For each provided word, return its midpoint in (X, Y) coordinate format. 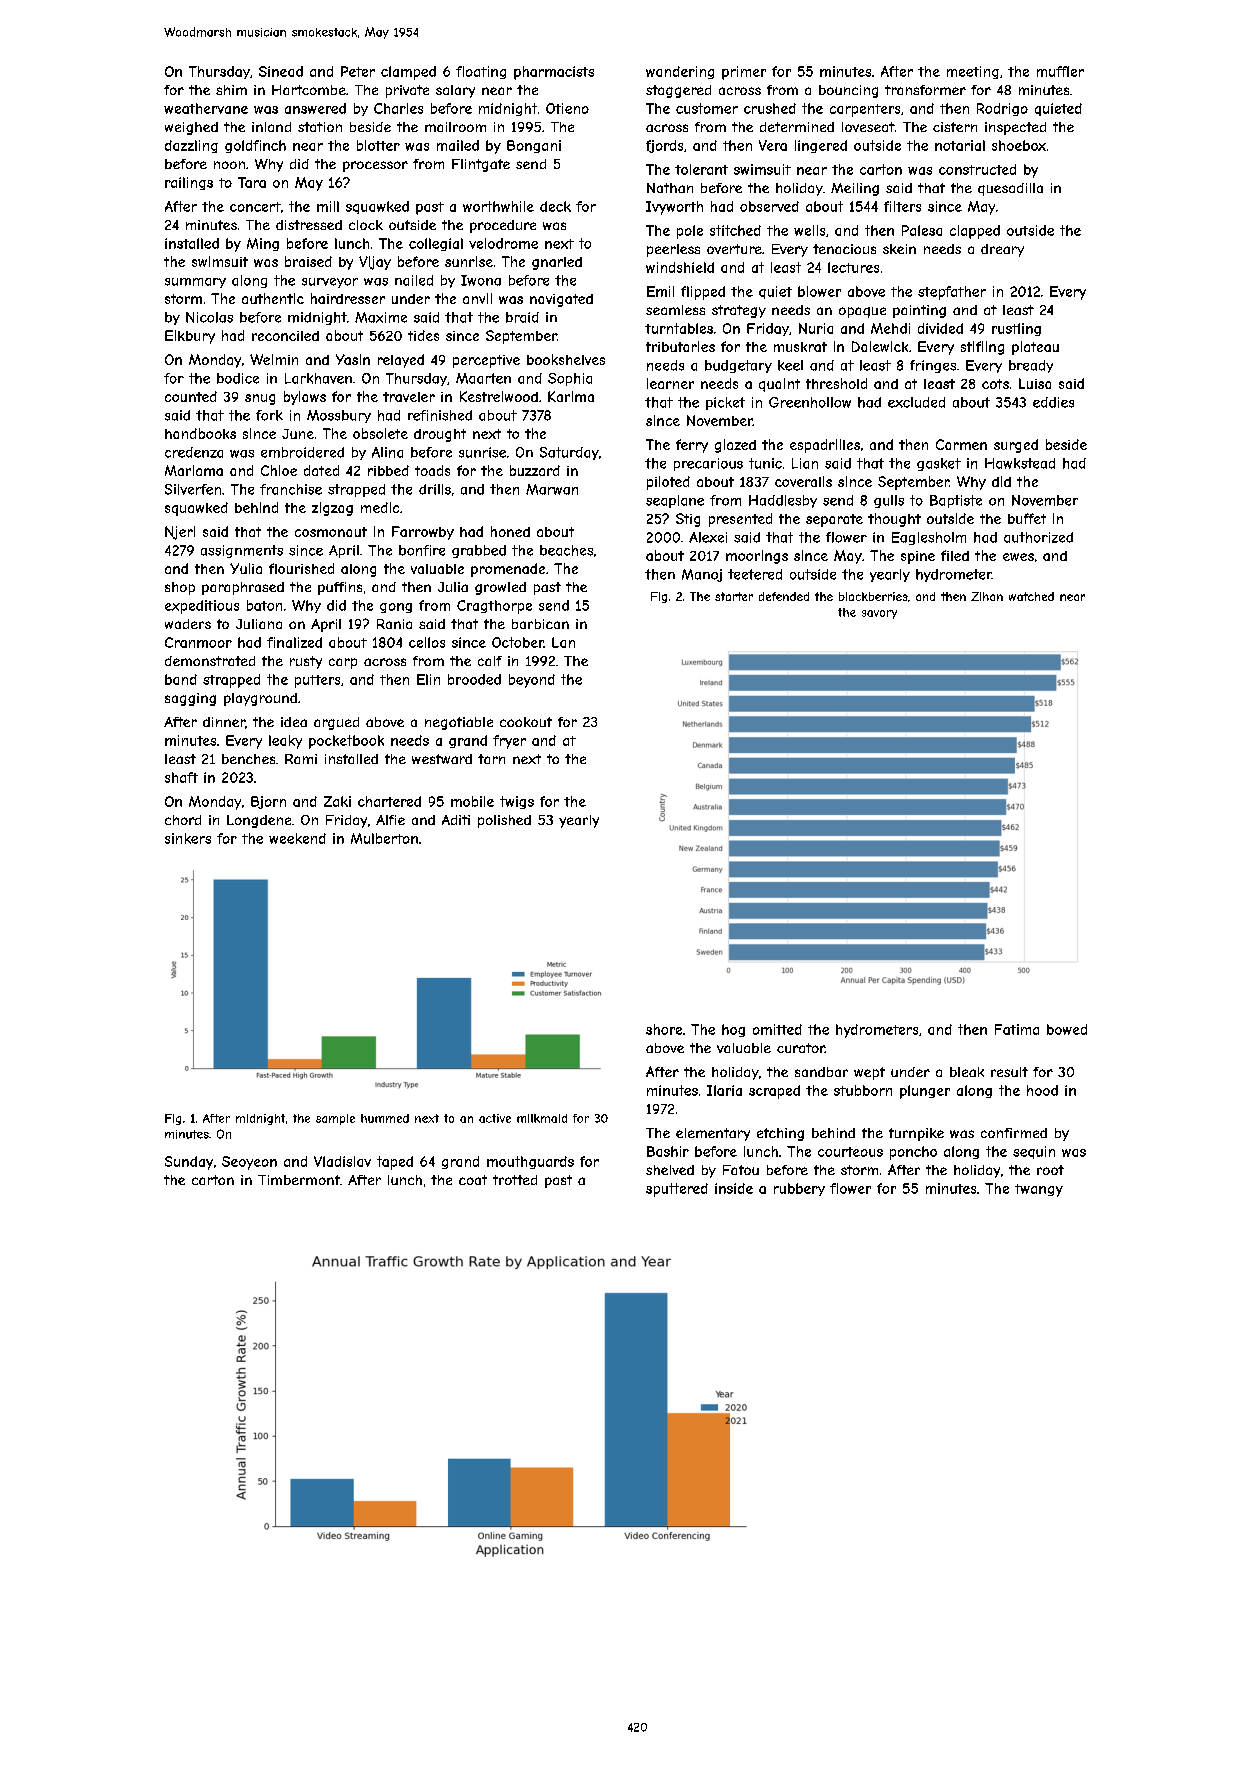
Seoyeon (249, 1163)
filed (955, 555)
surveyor (330, 283)
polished (504, 821)
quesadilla (1010, 189)
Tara (252, 182)
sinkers (188, 838)
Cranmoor (198, 642)
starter (734, 596)
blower (819, 291)
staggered (678, 91)
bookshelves (566, 359)
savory (879, 614)
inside (734, 1188)
